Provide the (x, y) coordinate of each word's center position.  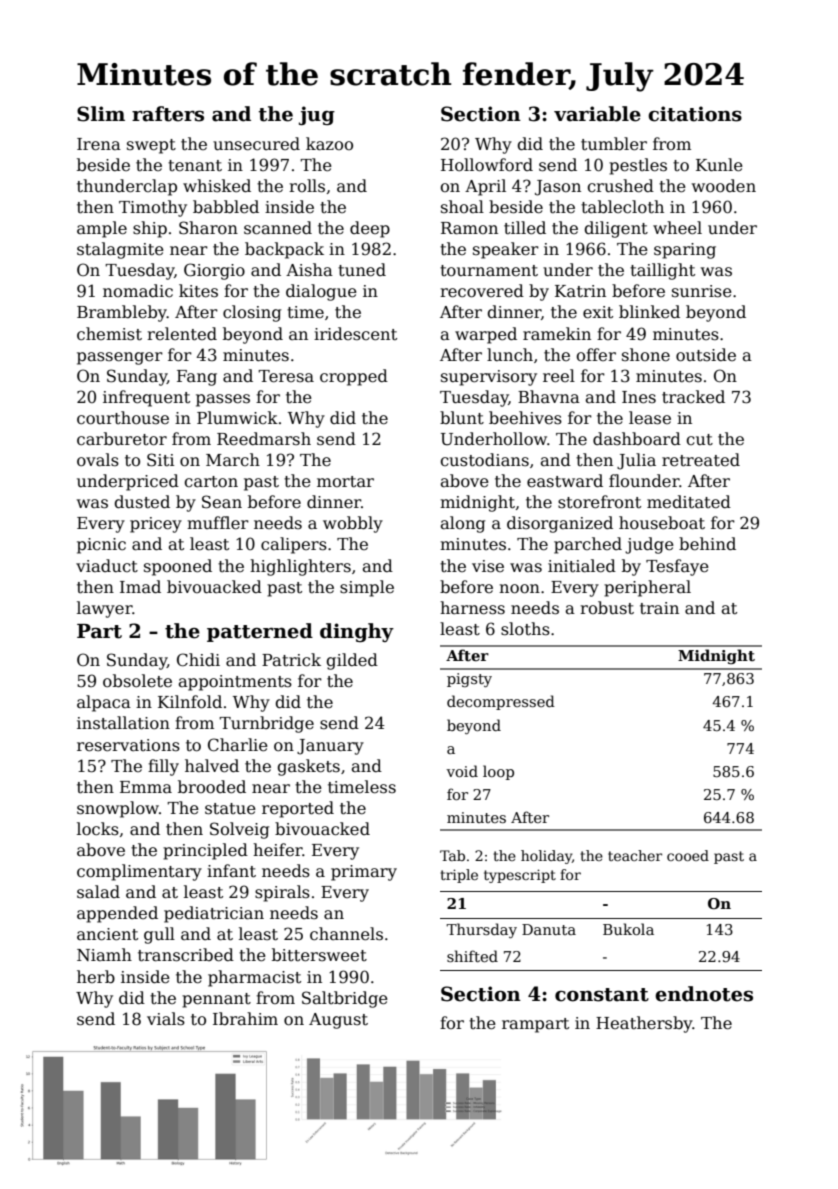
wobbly (353, 524)
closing (252, 313)
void (462, 771)
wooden (724, 186)
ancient (107, 934)
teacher (635, 855)
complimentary (139, 872)
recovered (482, 291)
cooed (688, 855)
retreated (701, 460)
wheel (677, 228)
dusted (142, 501)
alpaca (104, 703)
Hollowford (487, 165)
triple (459, 876)
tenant (195, 166)
